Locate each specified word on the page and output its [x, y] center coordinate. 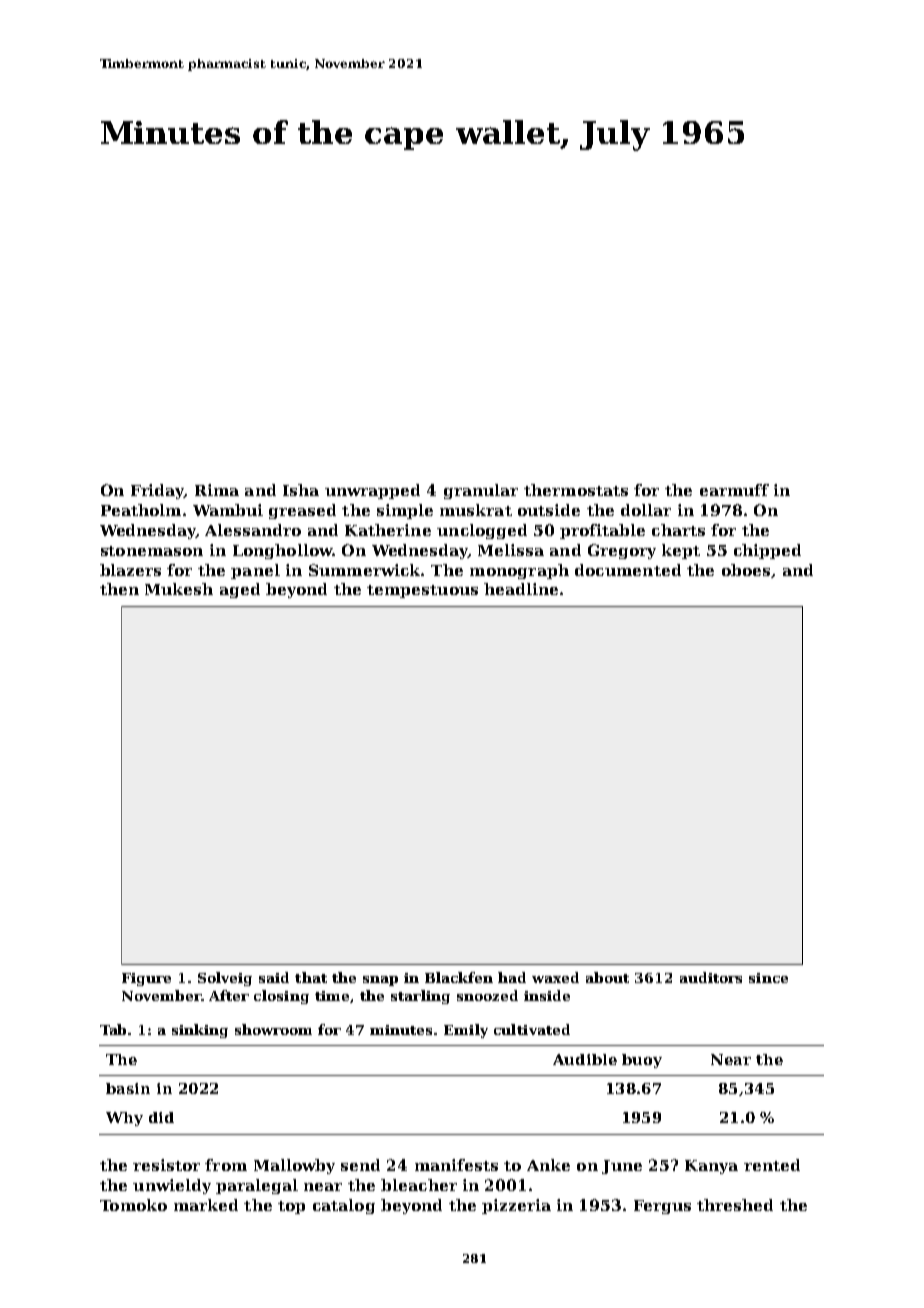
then [119, 589]
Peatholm [141, 510]
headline [521, 589]
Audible [585, 1059]
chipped [767, 551]
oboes [746, 570]
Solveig [225, 979]
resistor [166, 1165]
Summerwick [364, 570]
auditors [711, 977]
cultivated [532, 1029]
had [512, 977]
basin [128, 1088]
